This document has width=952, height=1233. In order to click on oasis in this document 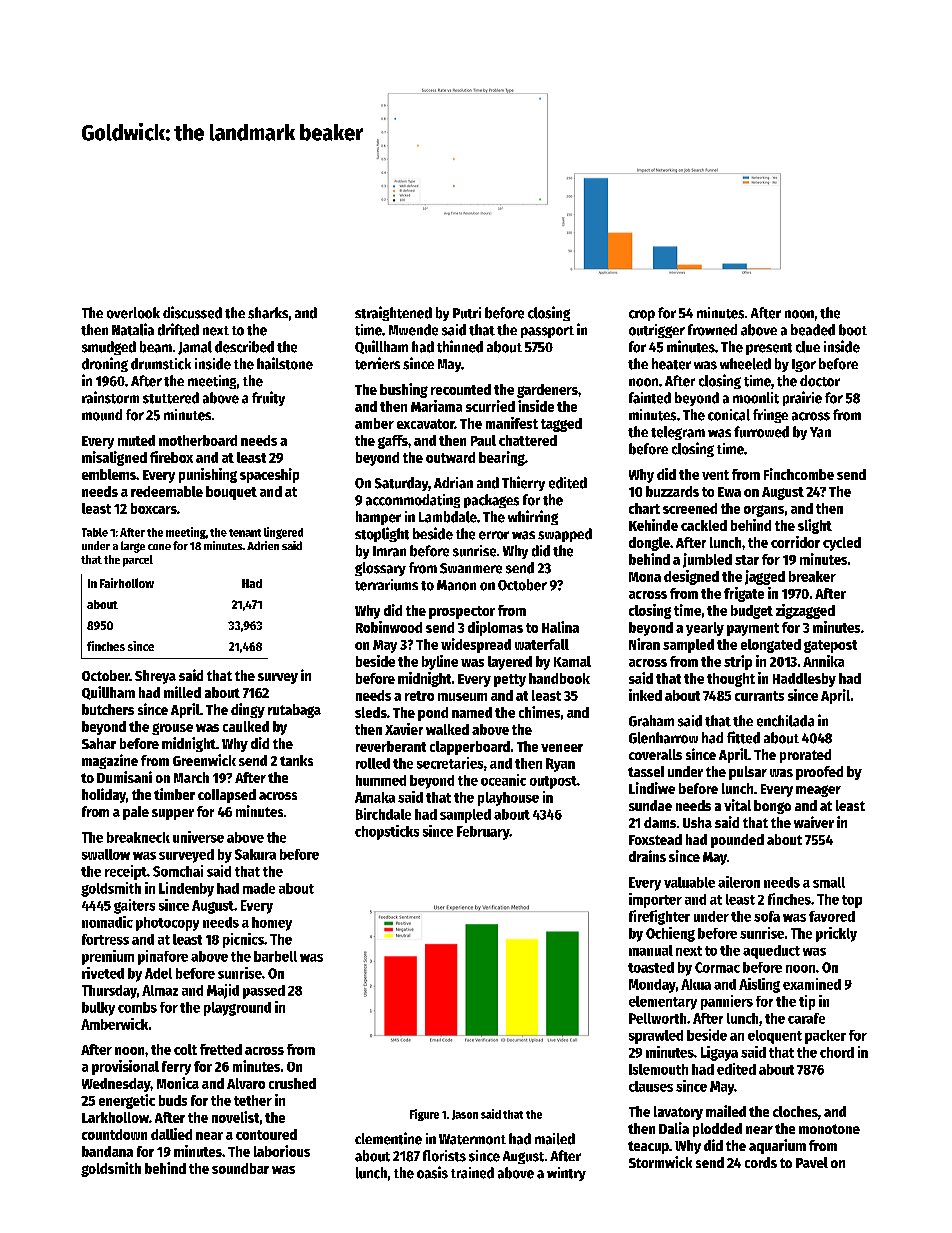, I will do `click(432, 1172)`.
